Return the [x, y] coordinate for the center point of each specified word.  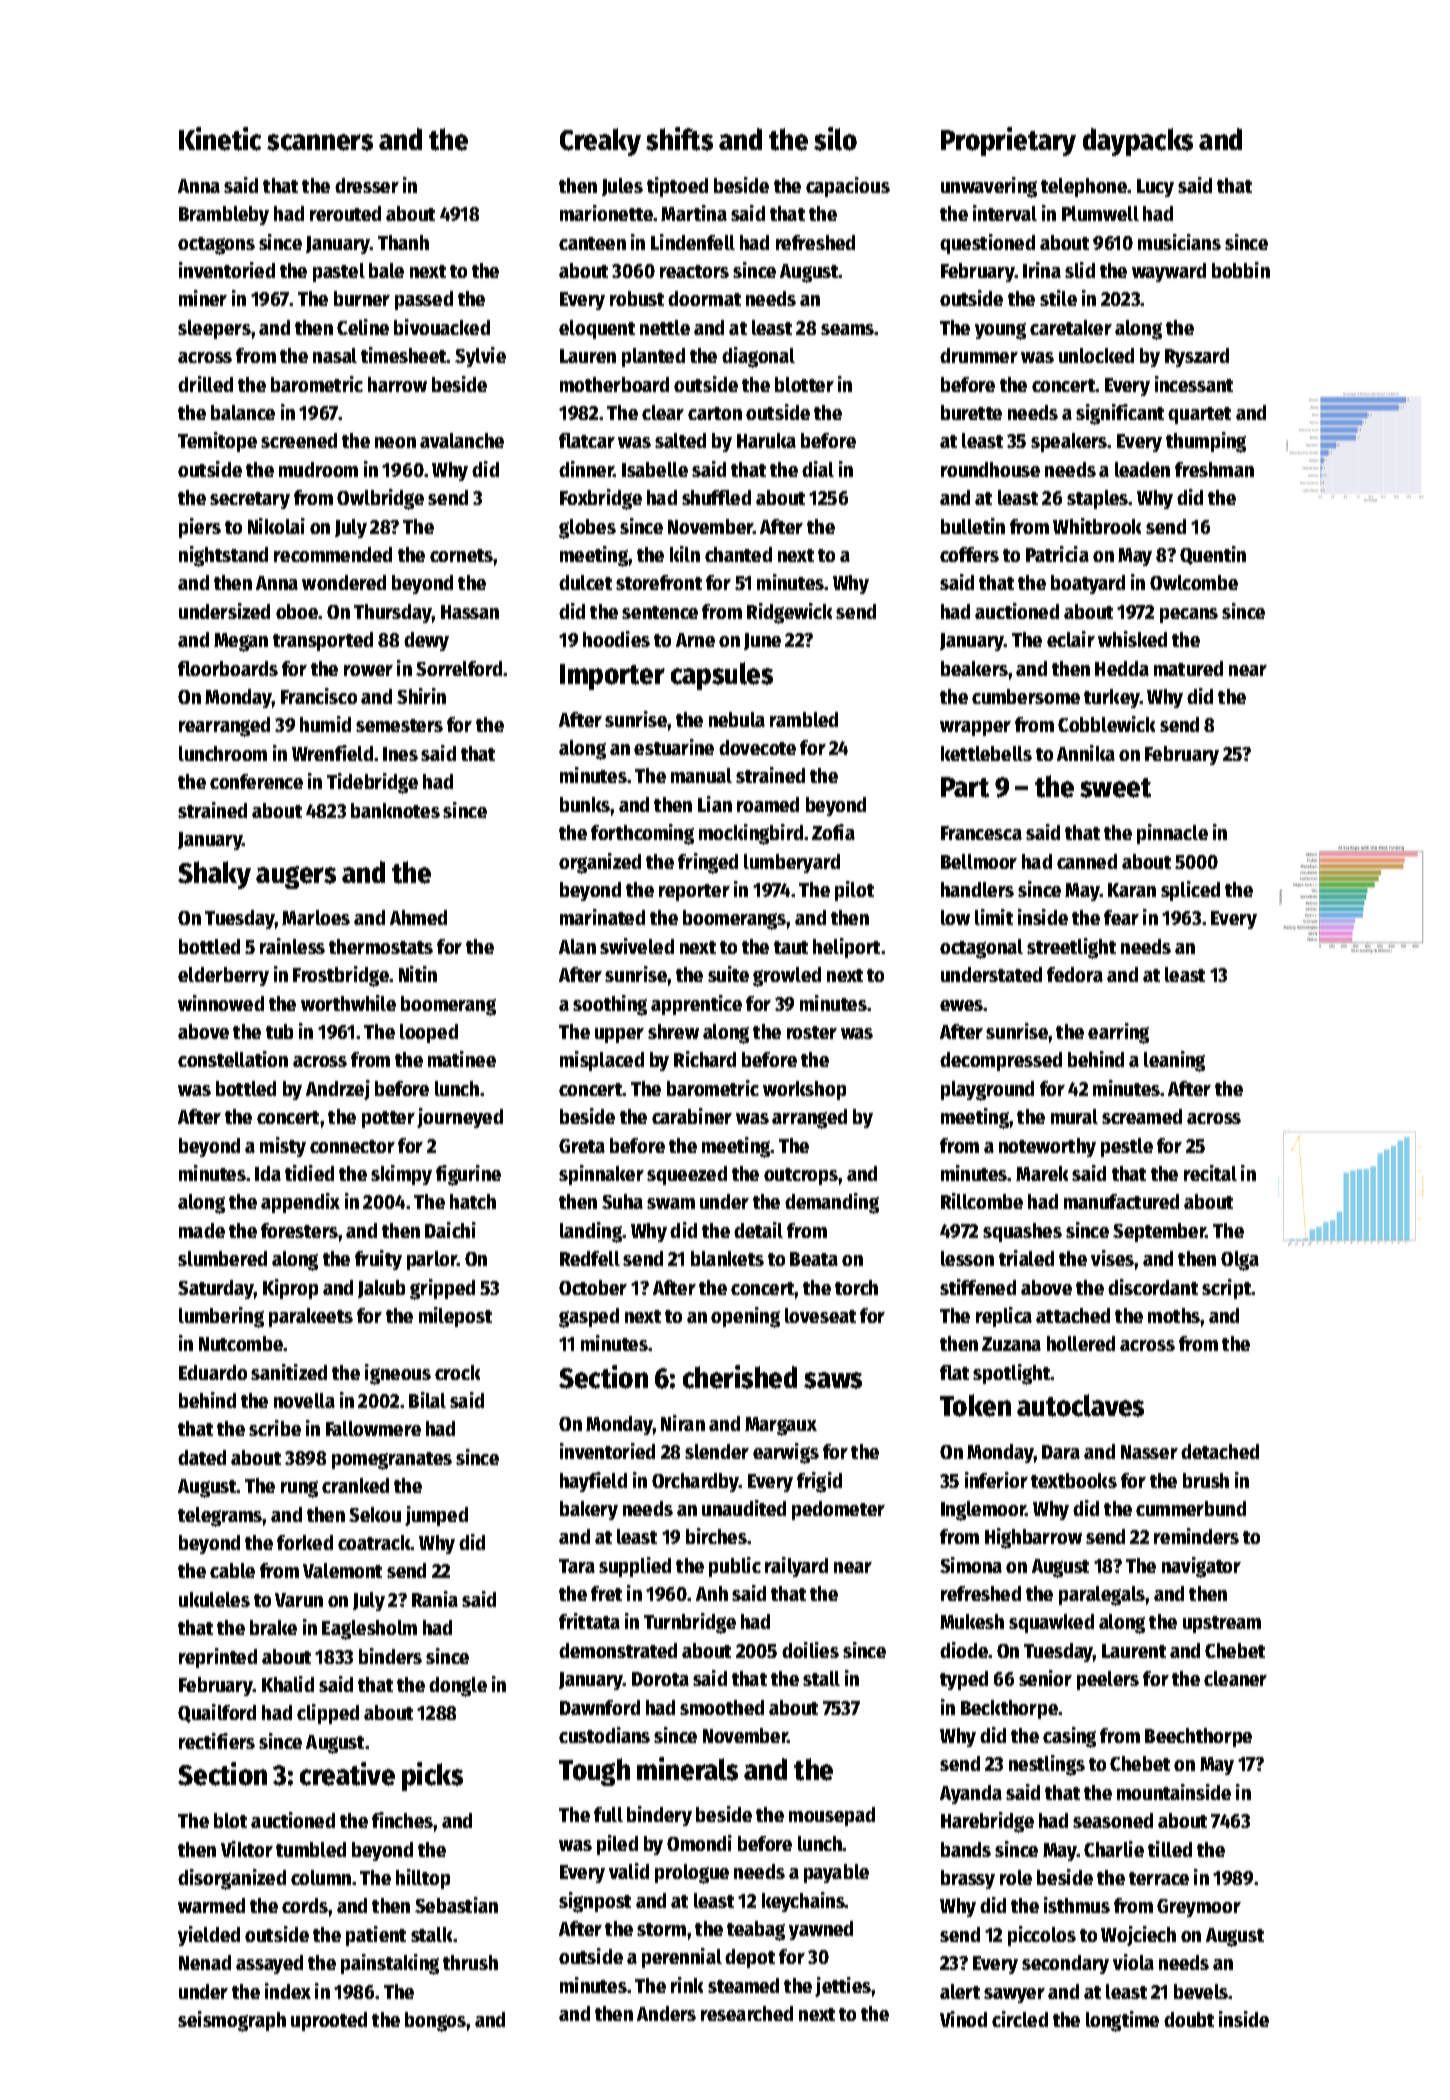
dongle [458, 1687]
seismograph [232, 2021]
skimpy [401, 1175]
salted [680, 440]
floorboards [228, 668]
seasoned [1113, 1820]
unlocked [1096, 355]
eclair [1071, 639]
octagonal [981, 949]
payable [836, 1873]
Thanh [403, 242]
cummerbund [1191, 1508]
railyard [796, 1567]
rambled [804, 719]
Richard [705, 1059]
